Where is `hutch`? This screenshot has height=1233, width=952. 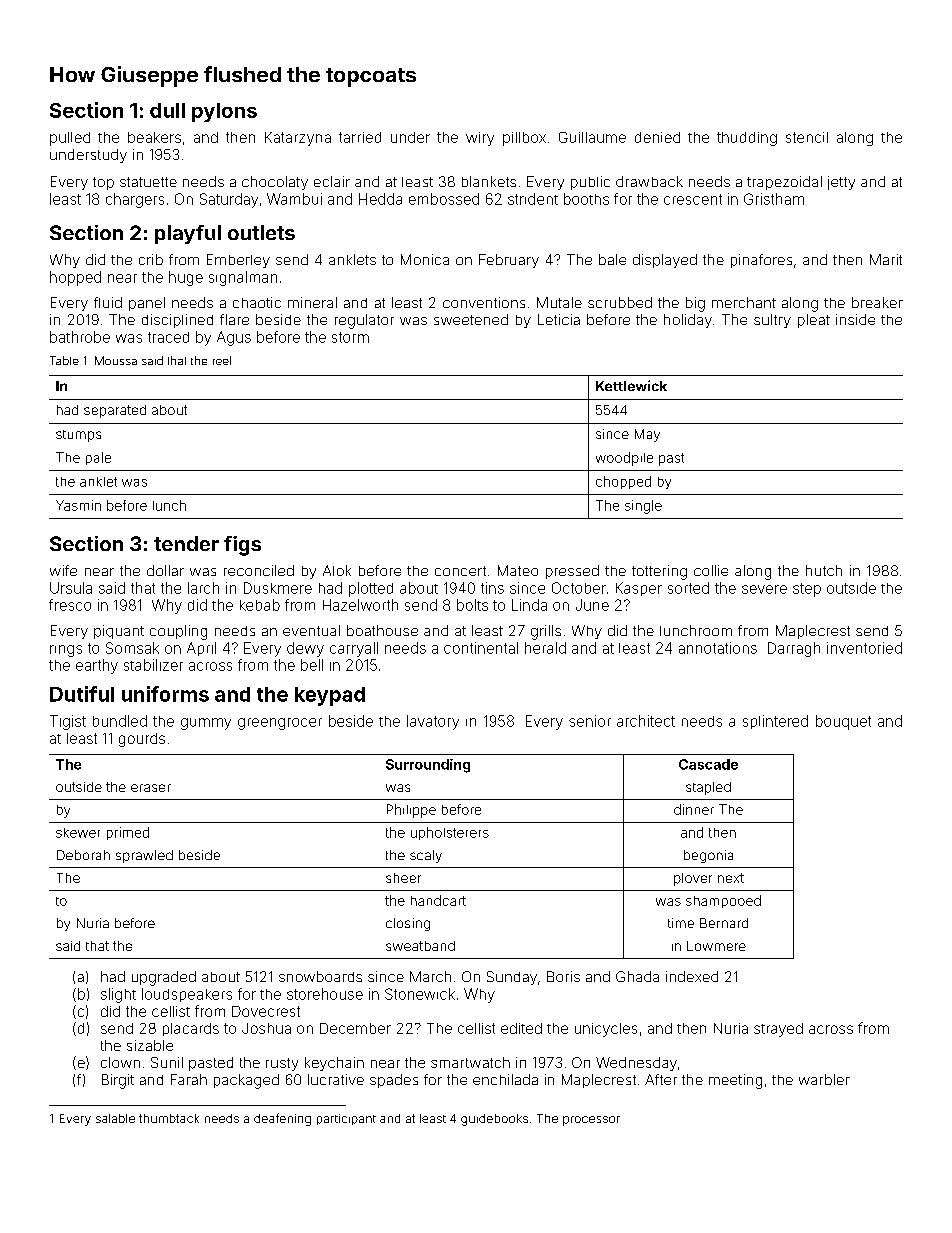 hutch is located at coordinates (824, 570).
